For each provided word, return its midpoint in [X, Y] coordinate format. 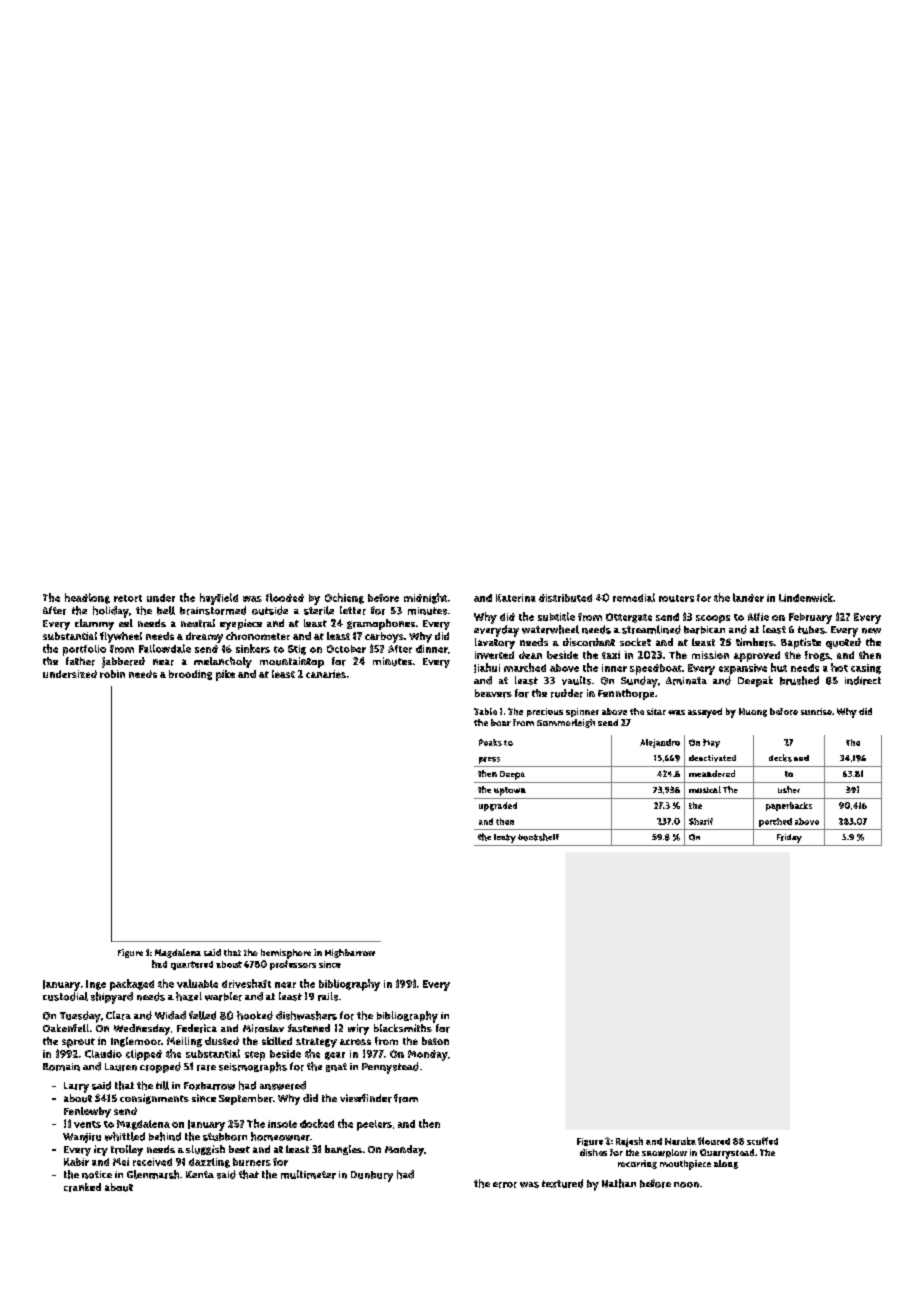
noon [686, 1185]
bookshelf [538, 837]
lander [748, 597]
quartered [192, 965]
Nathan [619, 1183]
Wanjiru [82, 1138]
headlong [87, 598]
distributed [565, 598]
